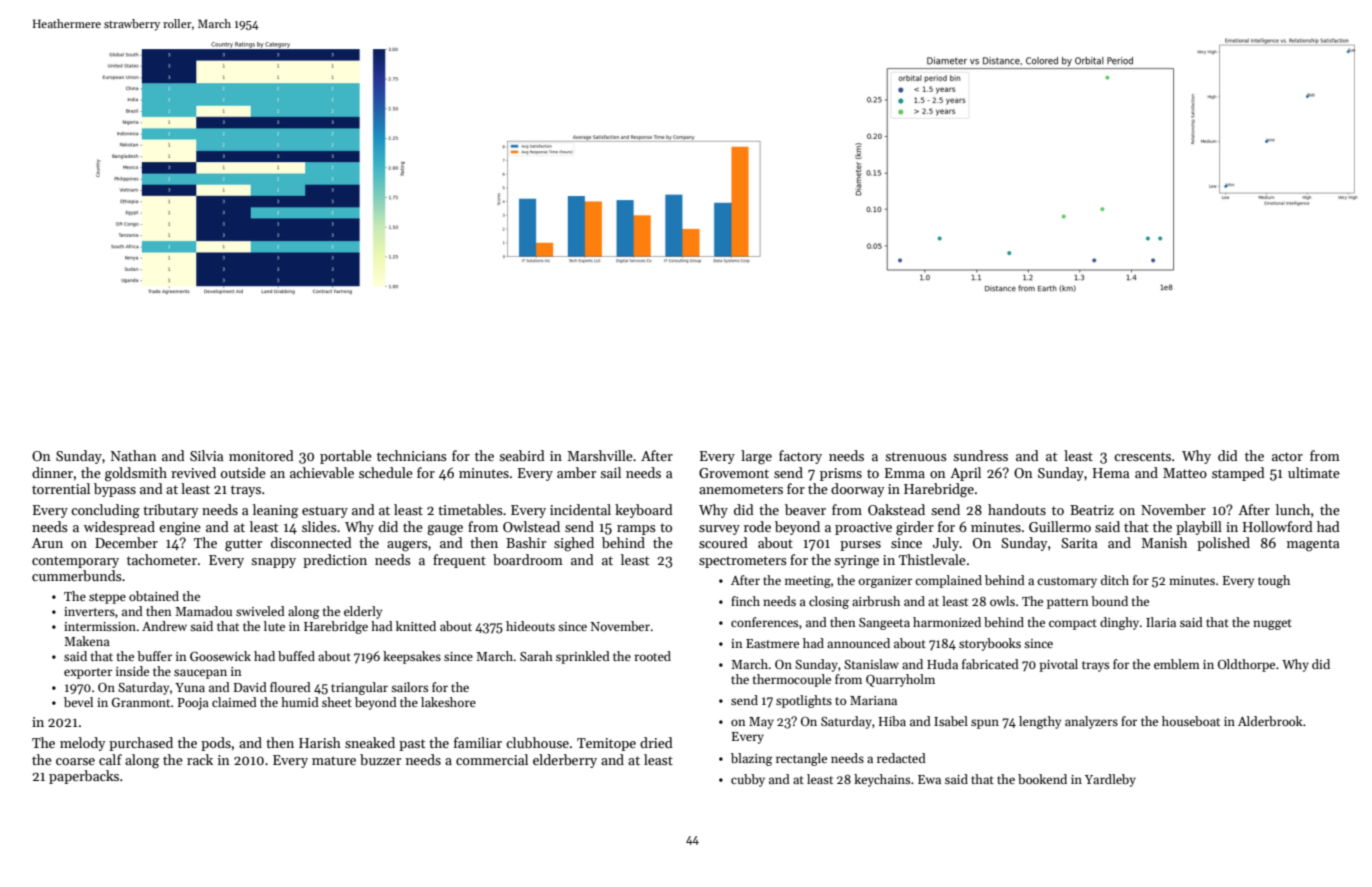  I want to click on bevel, so click(78, 702).
